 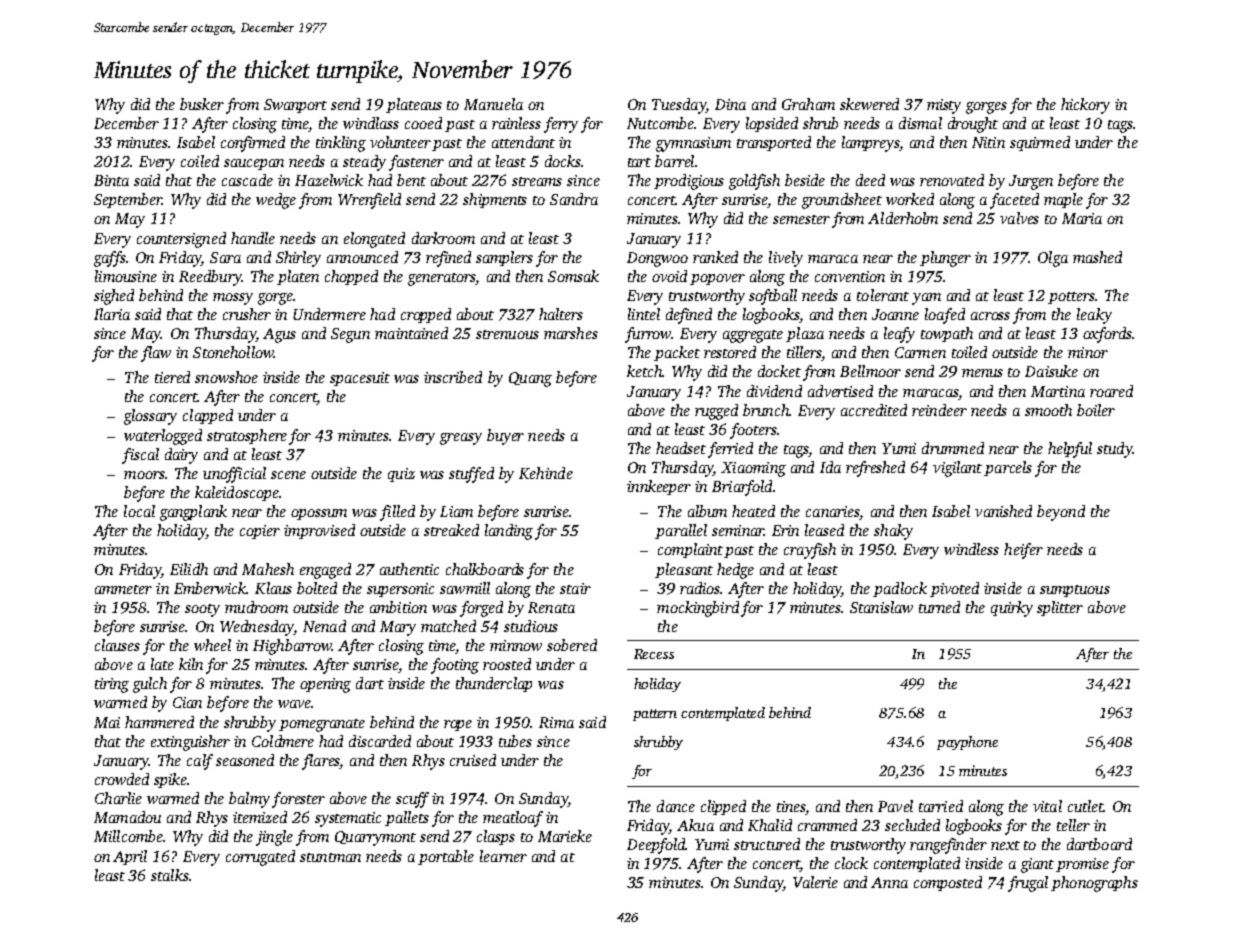 I want to click on Dongwoo, so click(x=657, y=259).
